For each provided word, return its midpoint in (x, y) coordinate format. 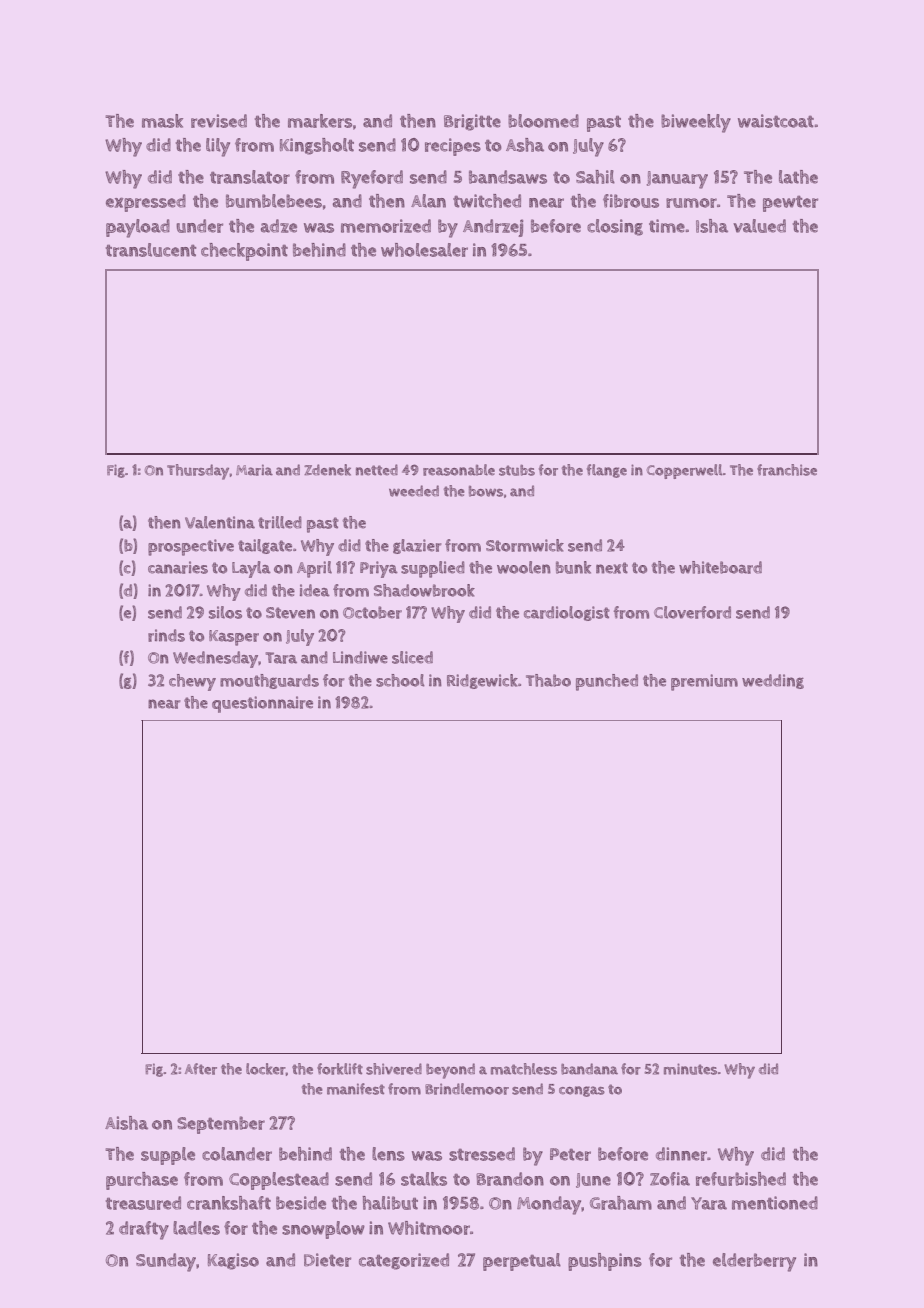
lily (218, 147)
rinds (166, 635)
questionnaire (262, 704)
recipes (453, 147)
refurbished (741, 1179)
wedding (773, 681)
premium (704, 682)
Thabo (548, 680)
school (400, 680)
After (201, 1069)
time (667, 226)
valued (759, 226)
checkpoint (244, 252)
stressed (482, 1154)
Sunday (166, 1262)
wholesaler (424, 250)
